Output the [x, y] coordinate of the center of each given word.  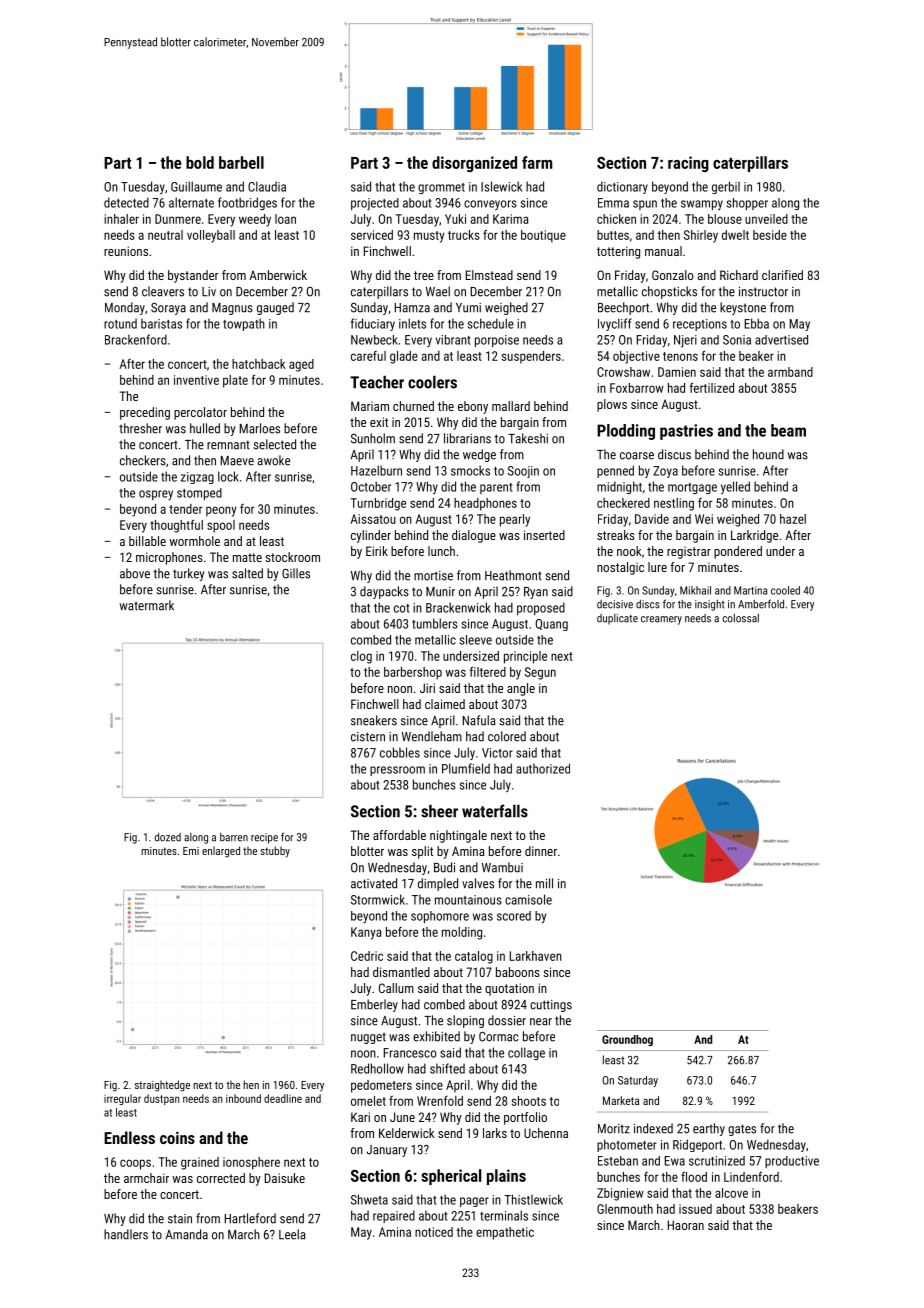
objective [636, 357]
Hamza [412, 308]
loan [285, 219]
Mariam [370, 406]
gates [742, 1130]
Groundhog [627, 1040]
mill [544, 883]
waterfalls [495, 811]
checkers [143, 460]
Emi [191, 851]
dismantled [401, 972]
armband [790, 372]
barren [234, 837]
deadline [283, 1098]
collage [526, 1053]
